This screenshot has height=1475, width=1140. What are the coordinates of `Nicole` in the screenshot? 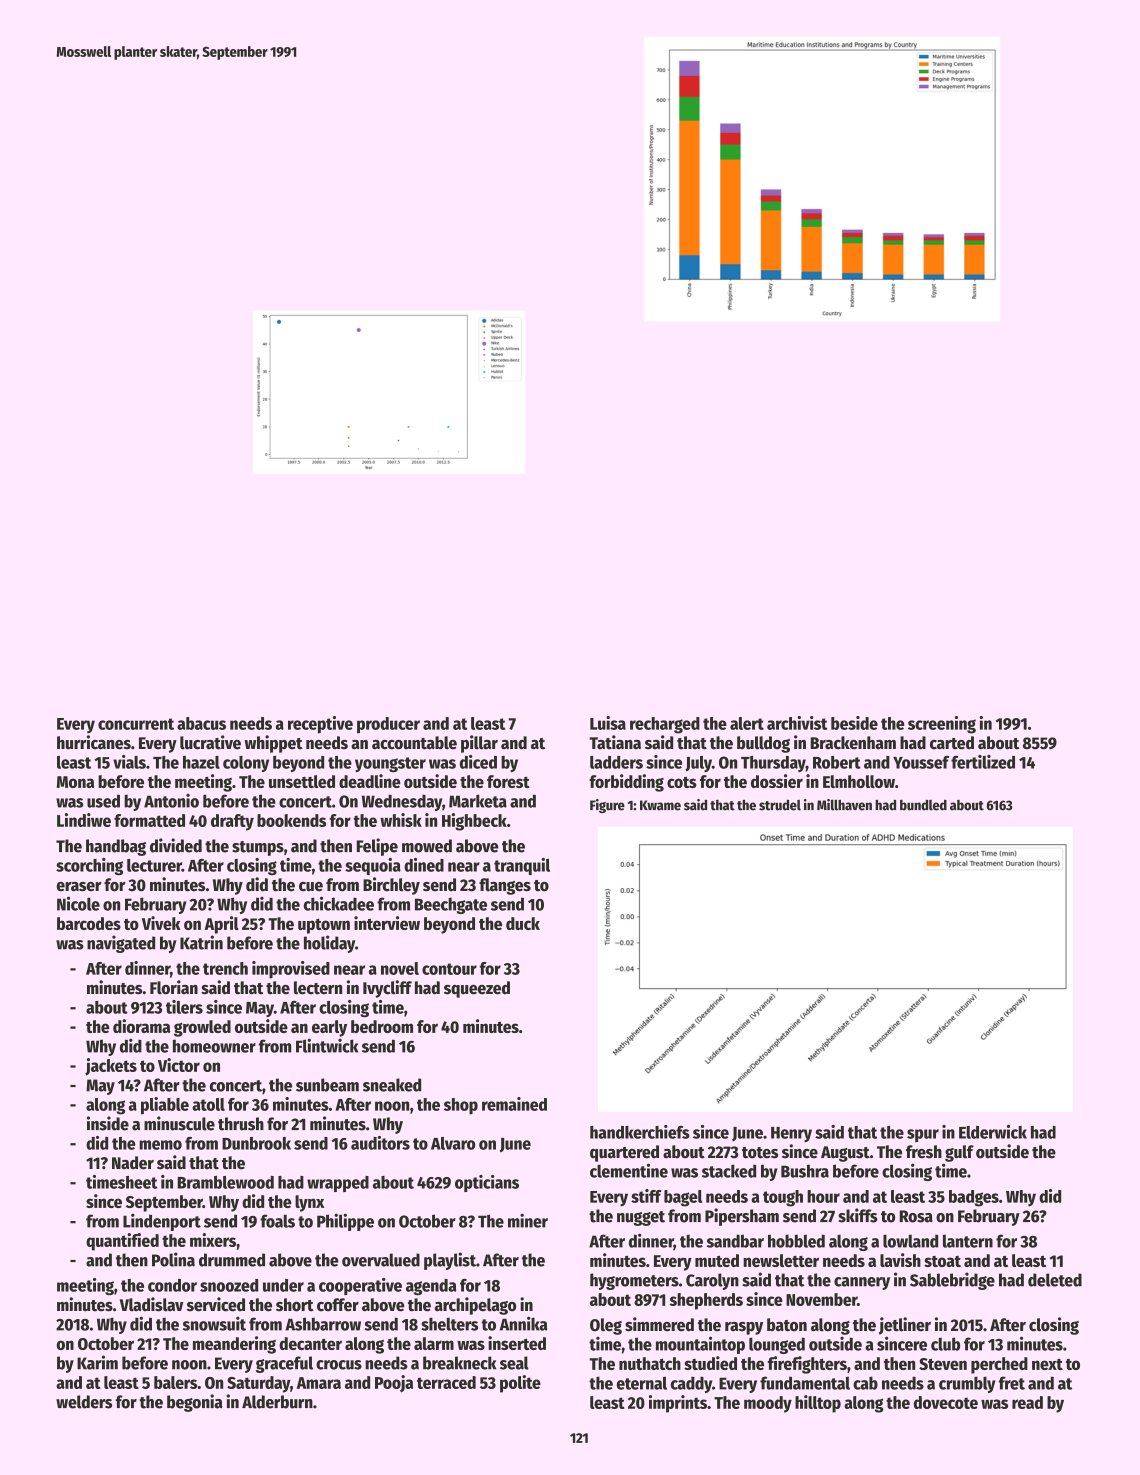 It's located at (78, 903).
